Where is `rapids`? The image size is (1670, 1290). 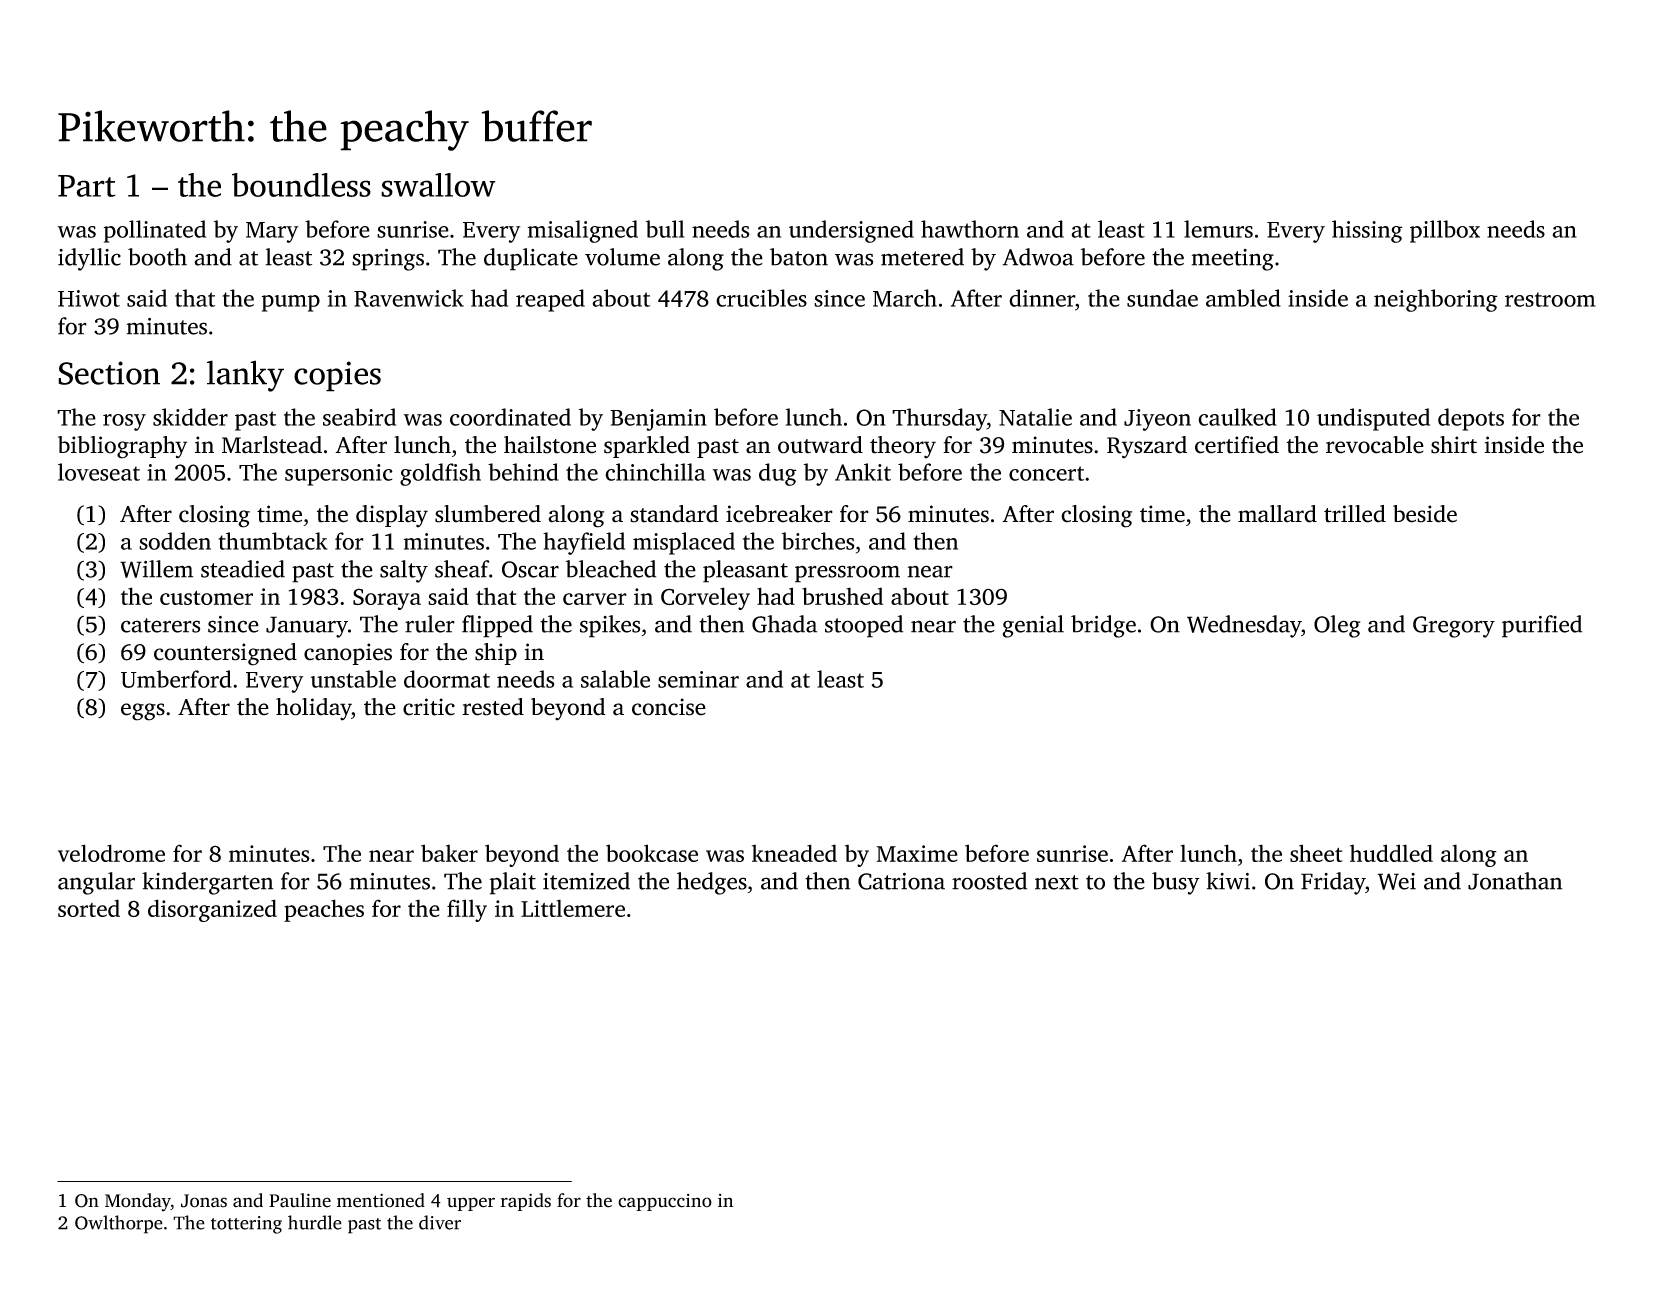 rapids is located at coordinates (526, 1202).
